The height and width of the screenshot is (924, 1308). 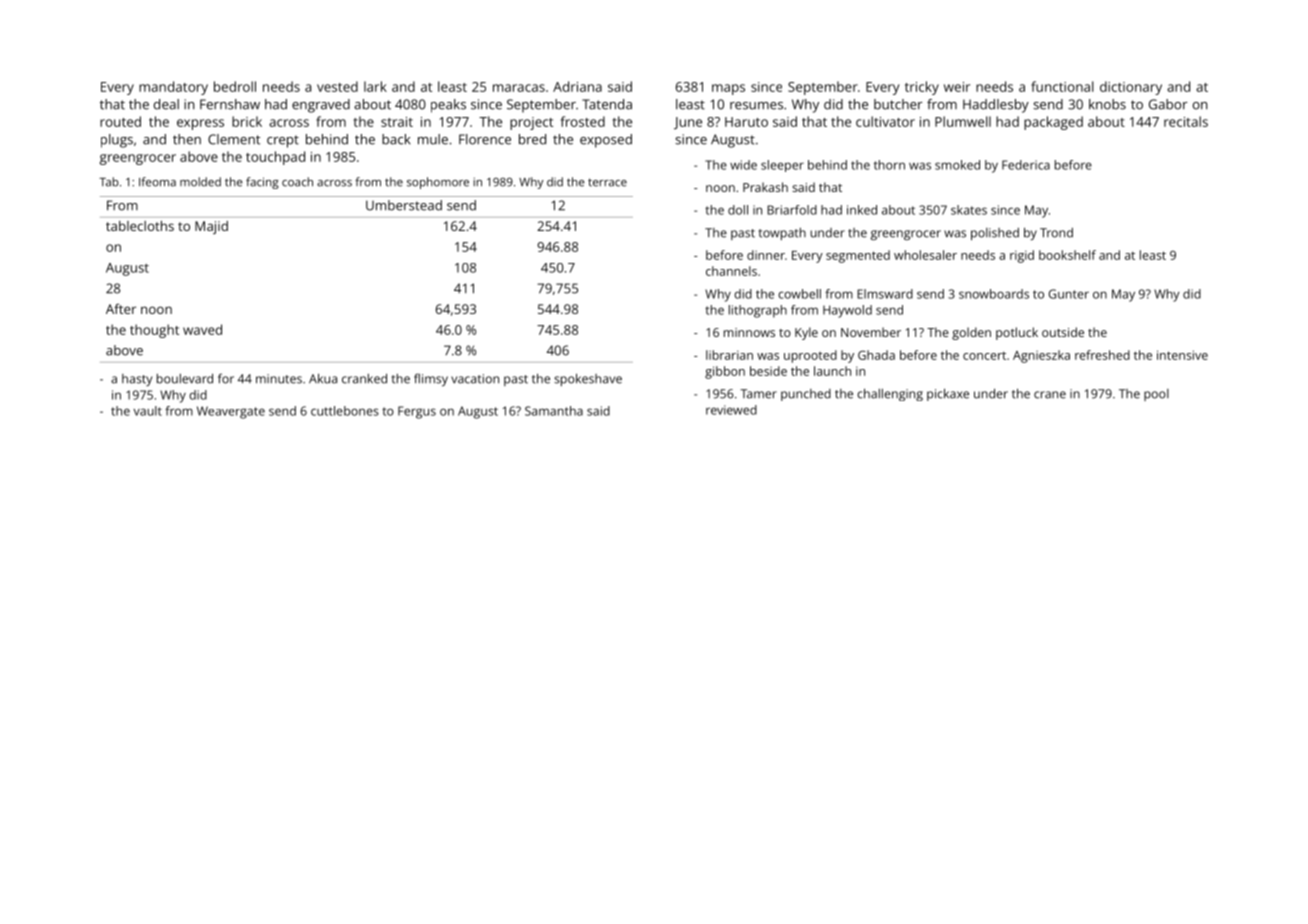 I want to click on packaged, so click(x=1053, y=123).
